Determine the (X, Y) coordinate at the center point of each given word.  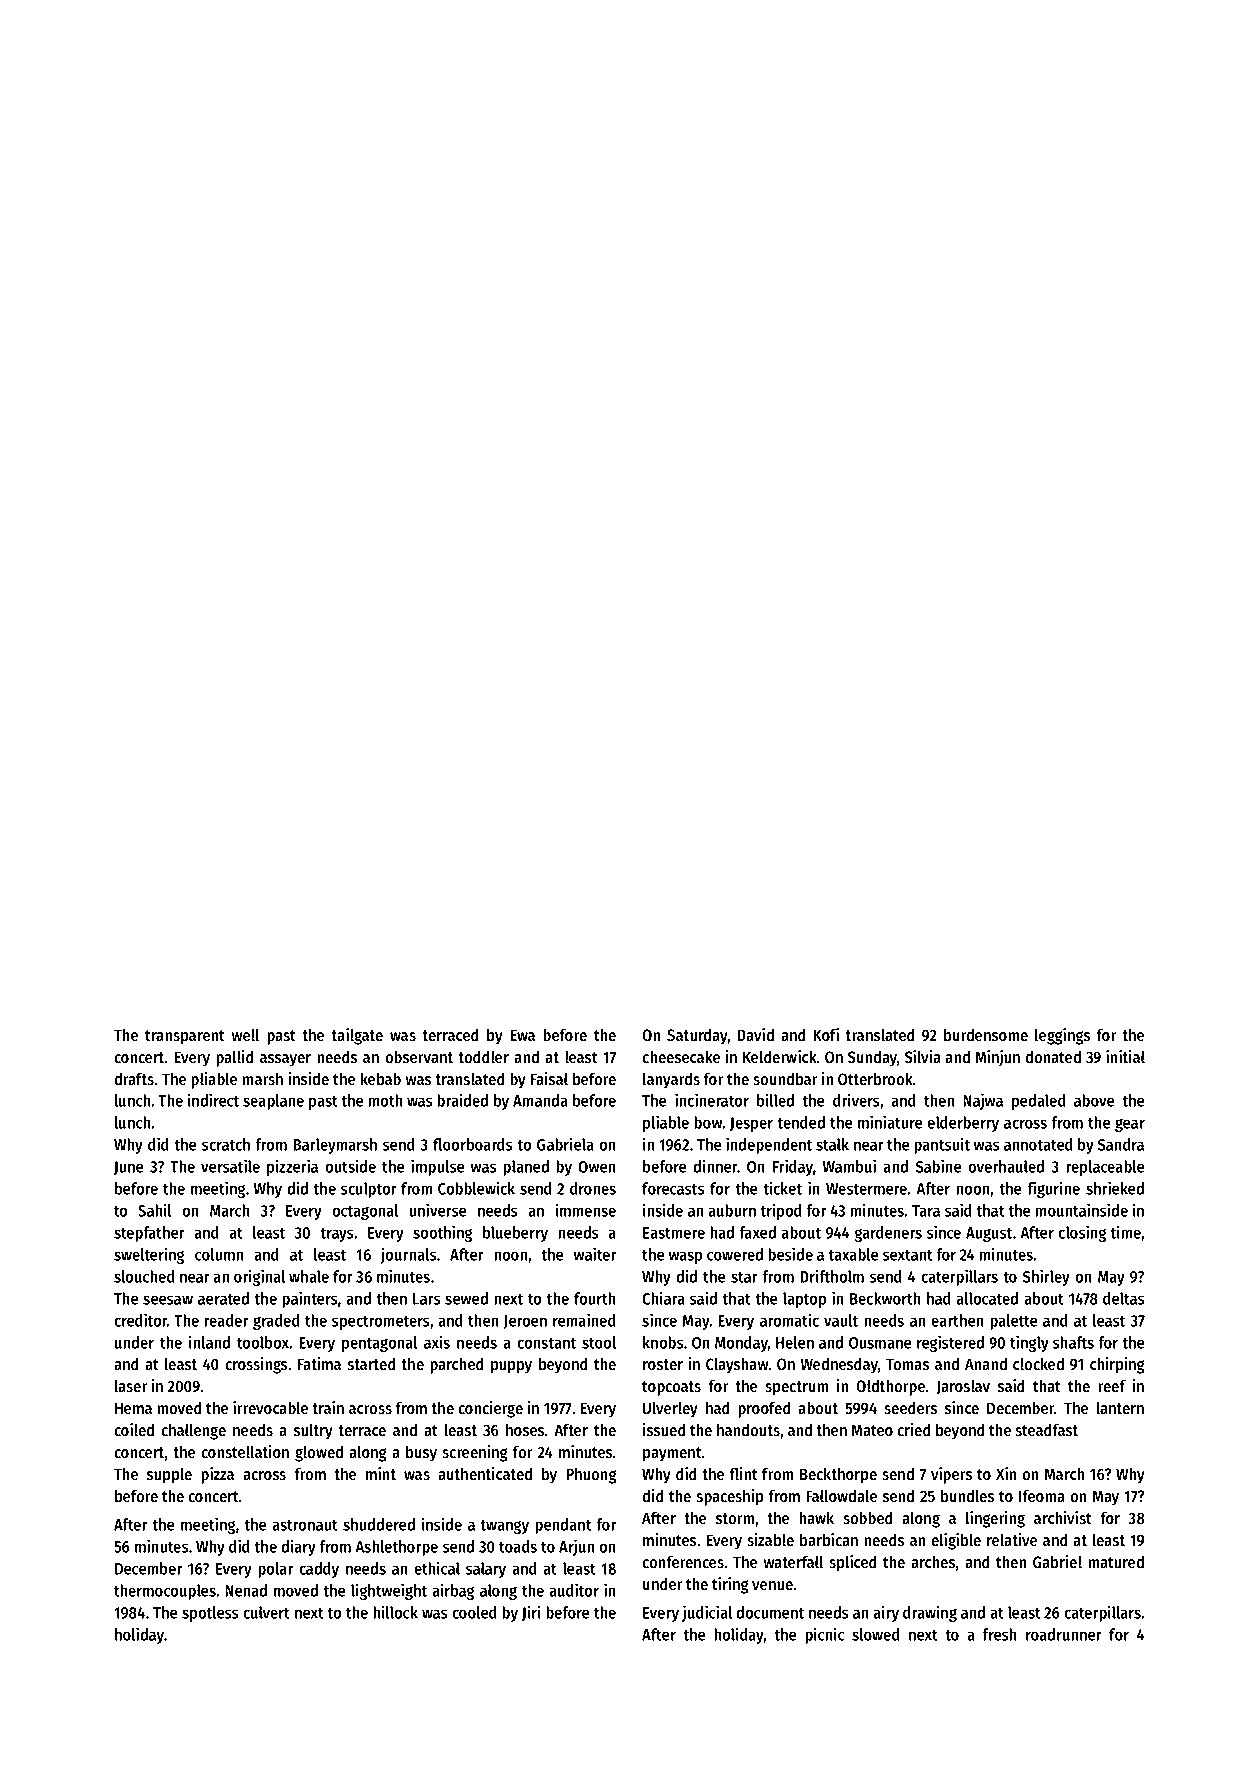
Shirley (1046, 1277)
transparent (185, 1037)
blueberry (515, 1234)
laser (131, 1386)
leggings (1062, 1036)
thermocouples (165, 1592)
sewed (466, 1298)
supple (169, 1475)
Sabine (938, 1166)
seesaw (168, 1300)
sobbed (868, 1518)
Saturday (697, 1036)
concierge (490, 1409)
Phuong (591, 1475)
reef (1112, 1386)
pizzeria (292, 1167)
